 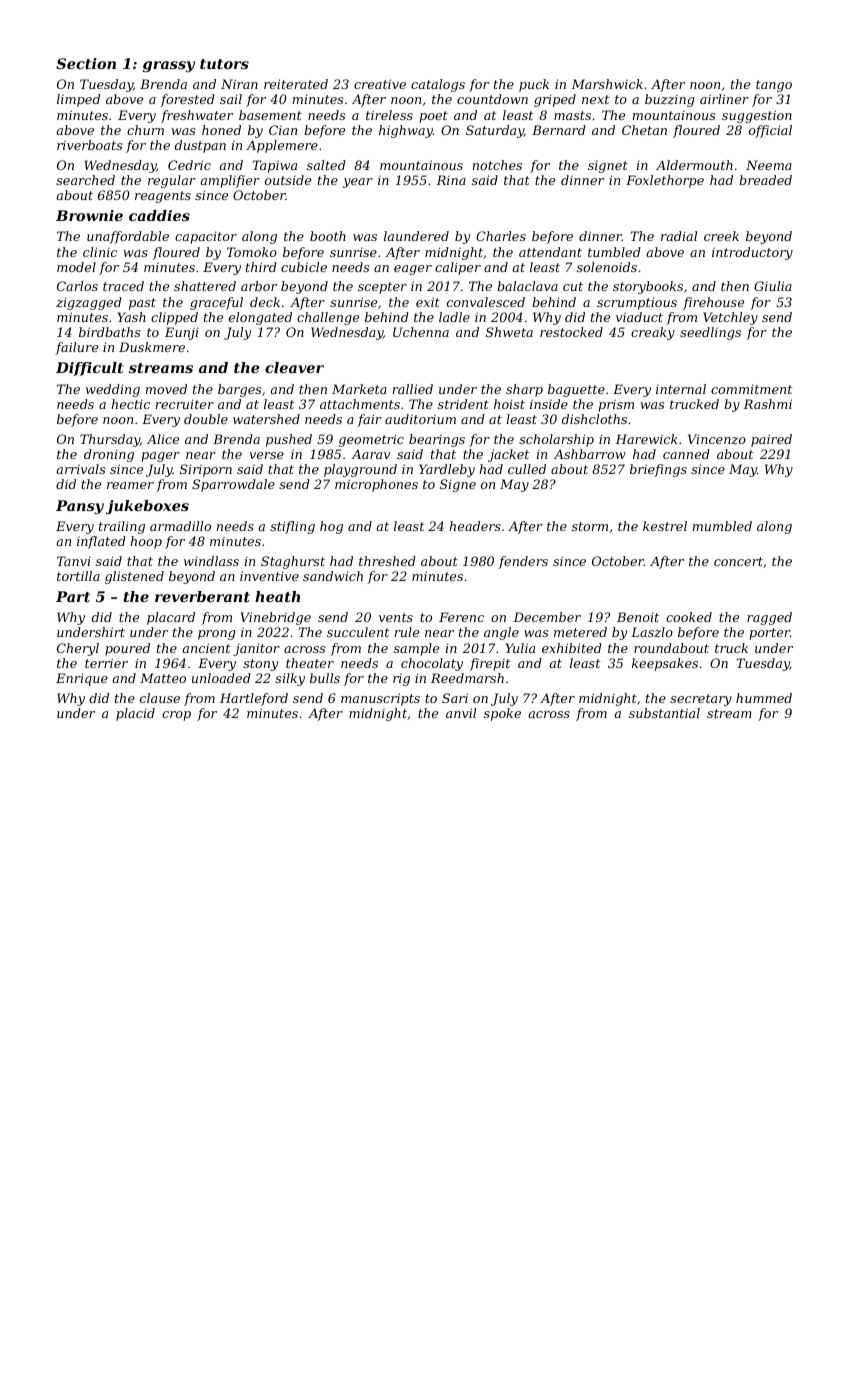 I want to click on porter, so click(x=769, y=634).
